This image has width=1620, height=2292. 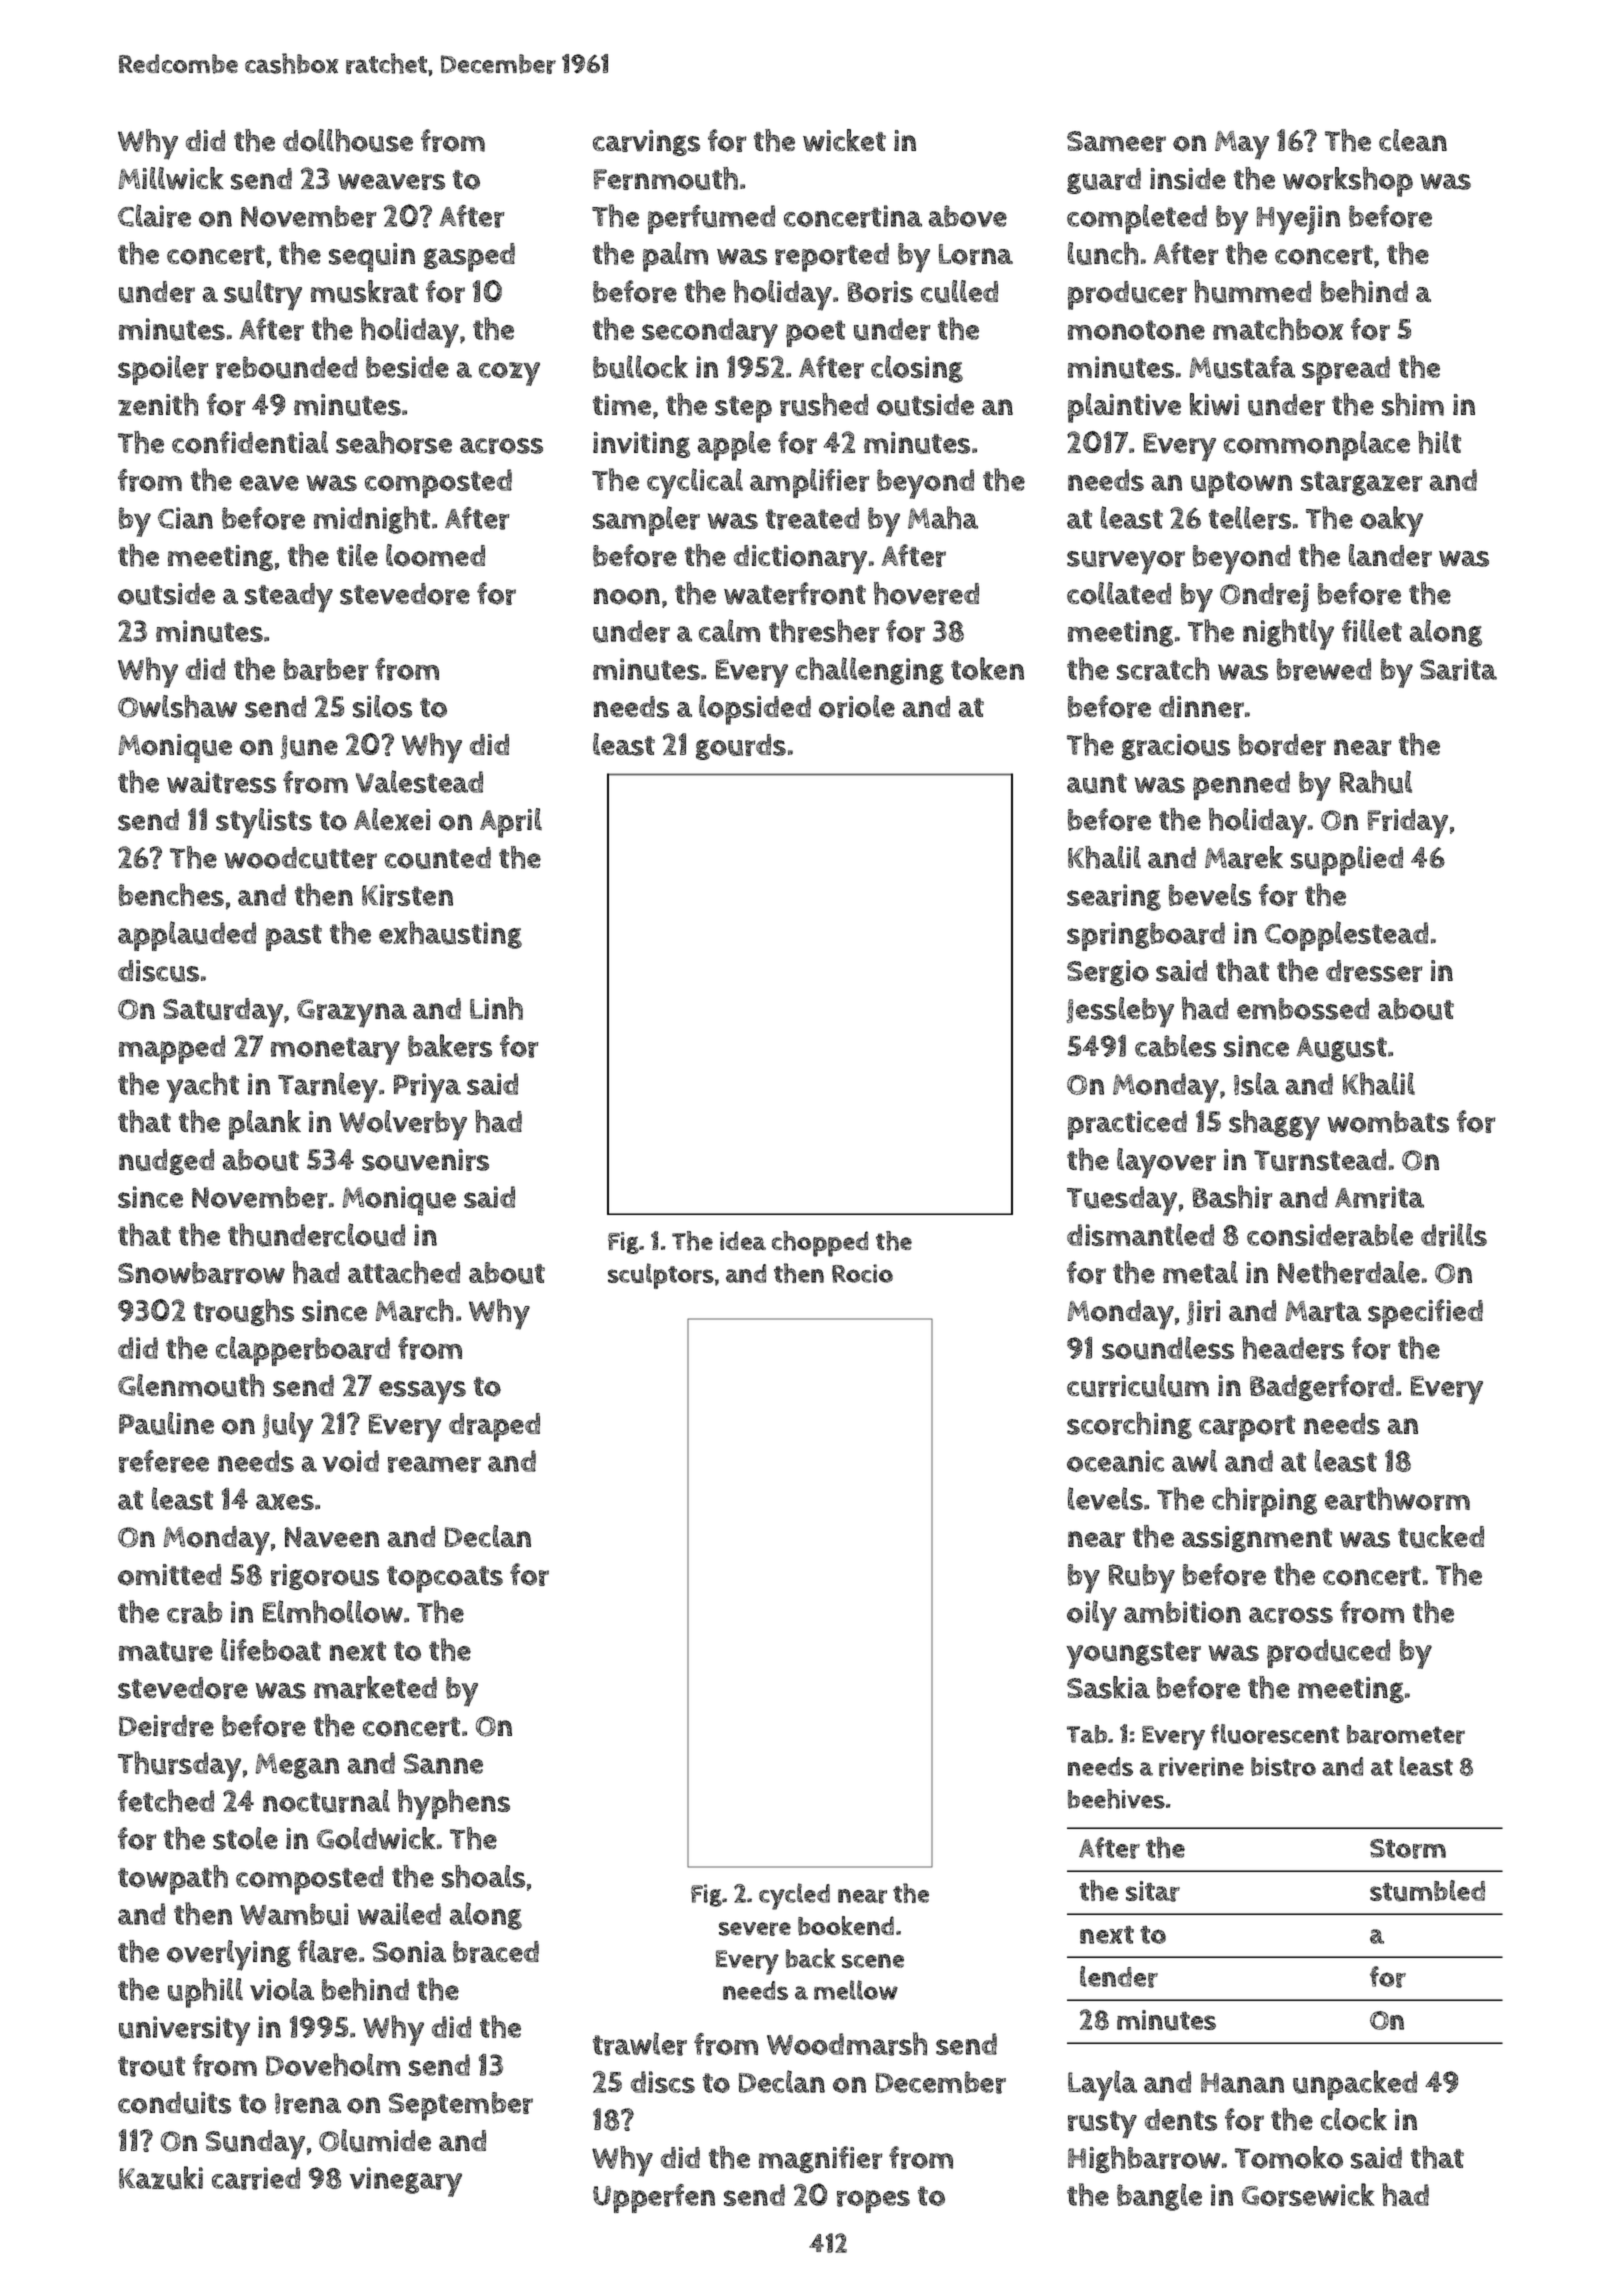 I want to click on ropes, so click(x=873, y=2201).
